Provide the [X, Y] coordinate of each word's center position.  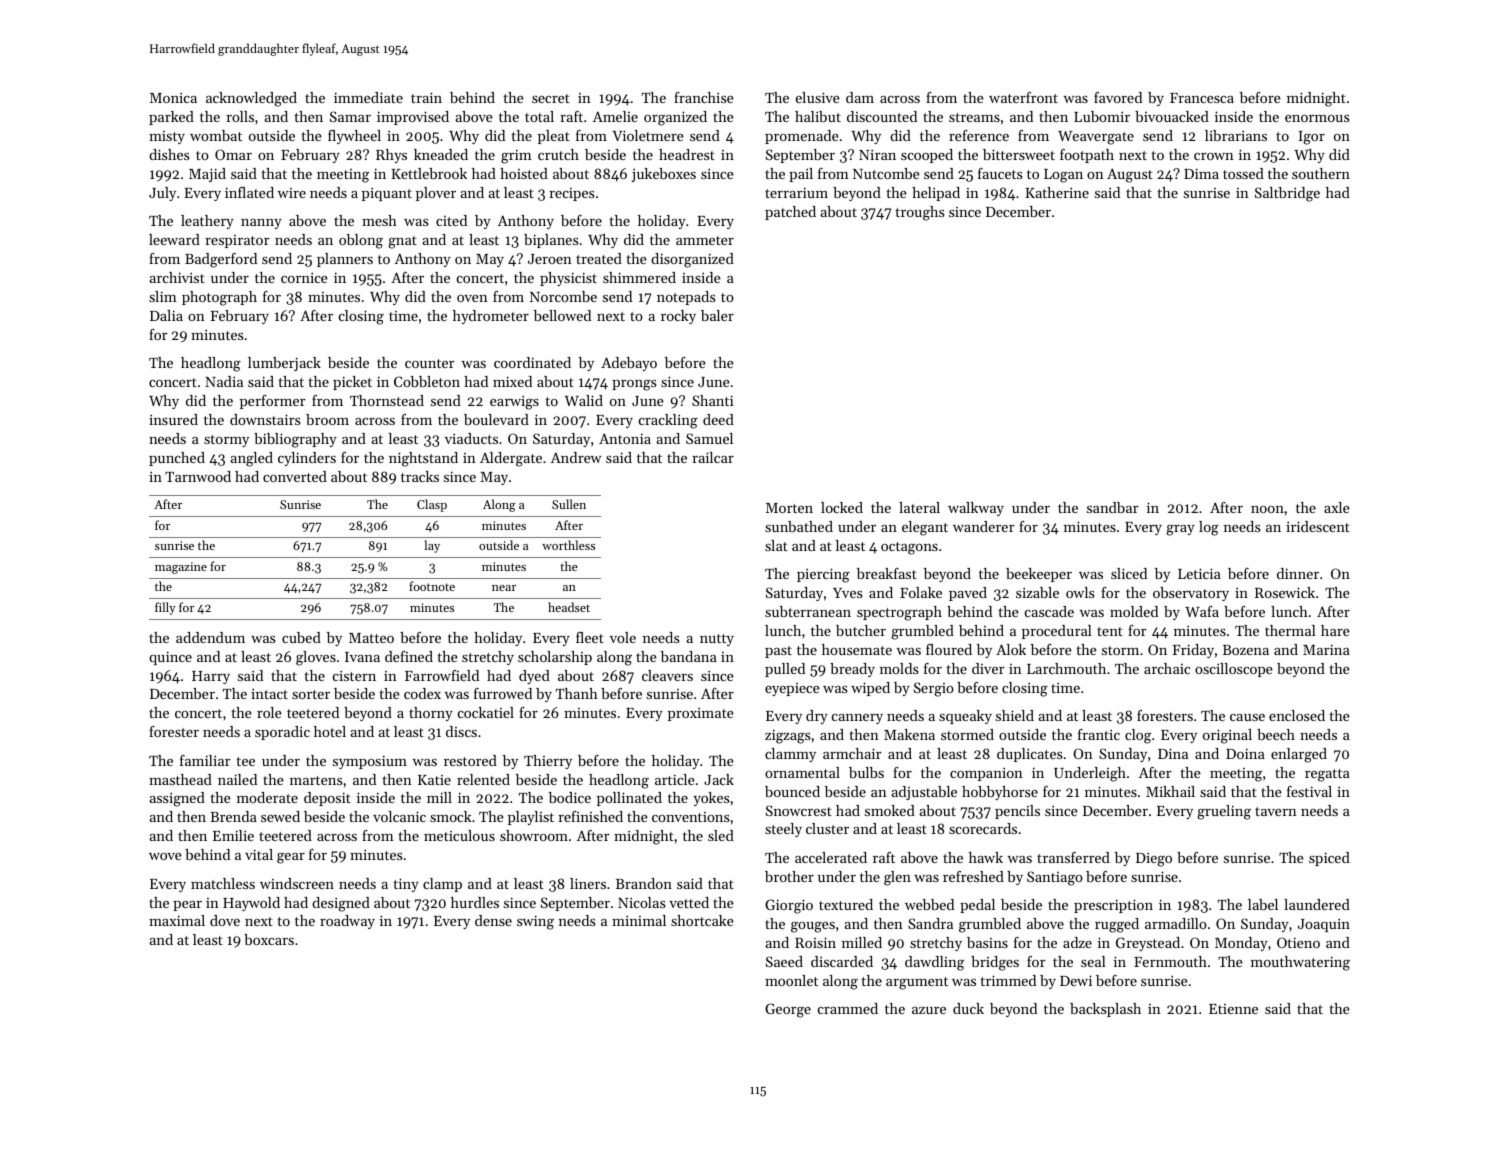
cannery [857, 719]
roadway [347, 922]
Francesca [1202, 98]
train [426, 97]
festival [1309, 791]
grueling [1224, 812]
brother [789, 876]
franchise [704, 97]
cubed [301, 637]
